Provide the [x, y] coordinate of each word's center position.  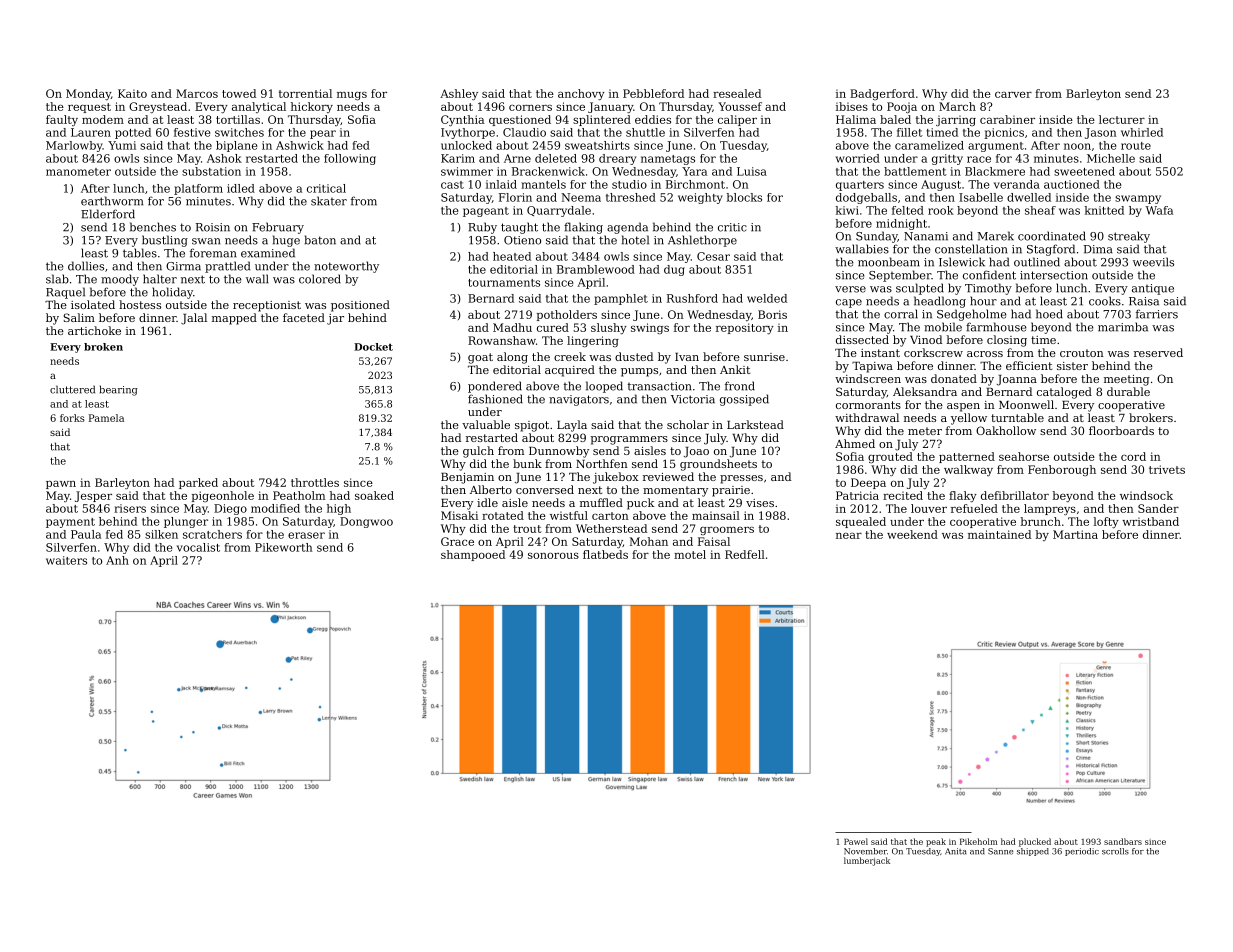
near [849, 536]
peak [936, 842]
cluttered [72, 389]
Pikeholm [979, 841]
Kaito [132, 93]
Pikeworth [283, 547]
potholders [567, 315]
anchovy [581, 94]
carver [1013, 95]
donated [954, 378]
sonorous [553, 556]
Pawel [856, 841]
